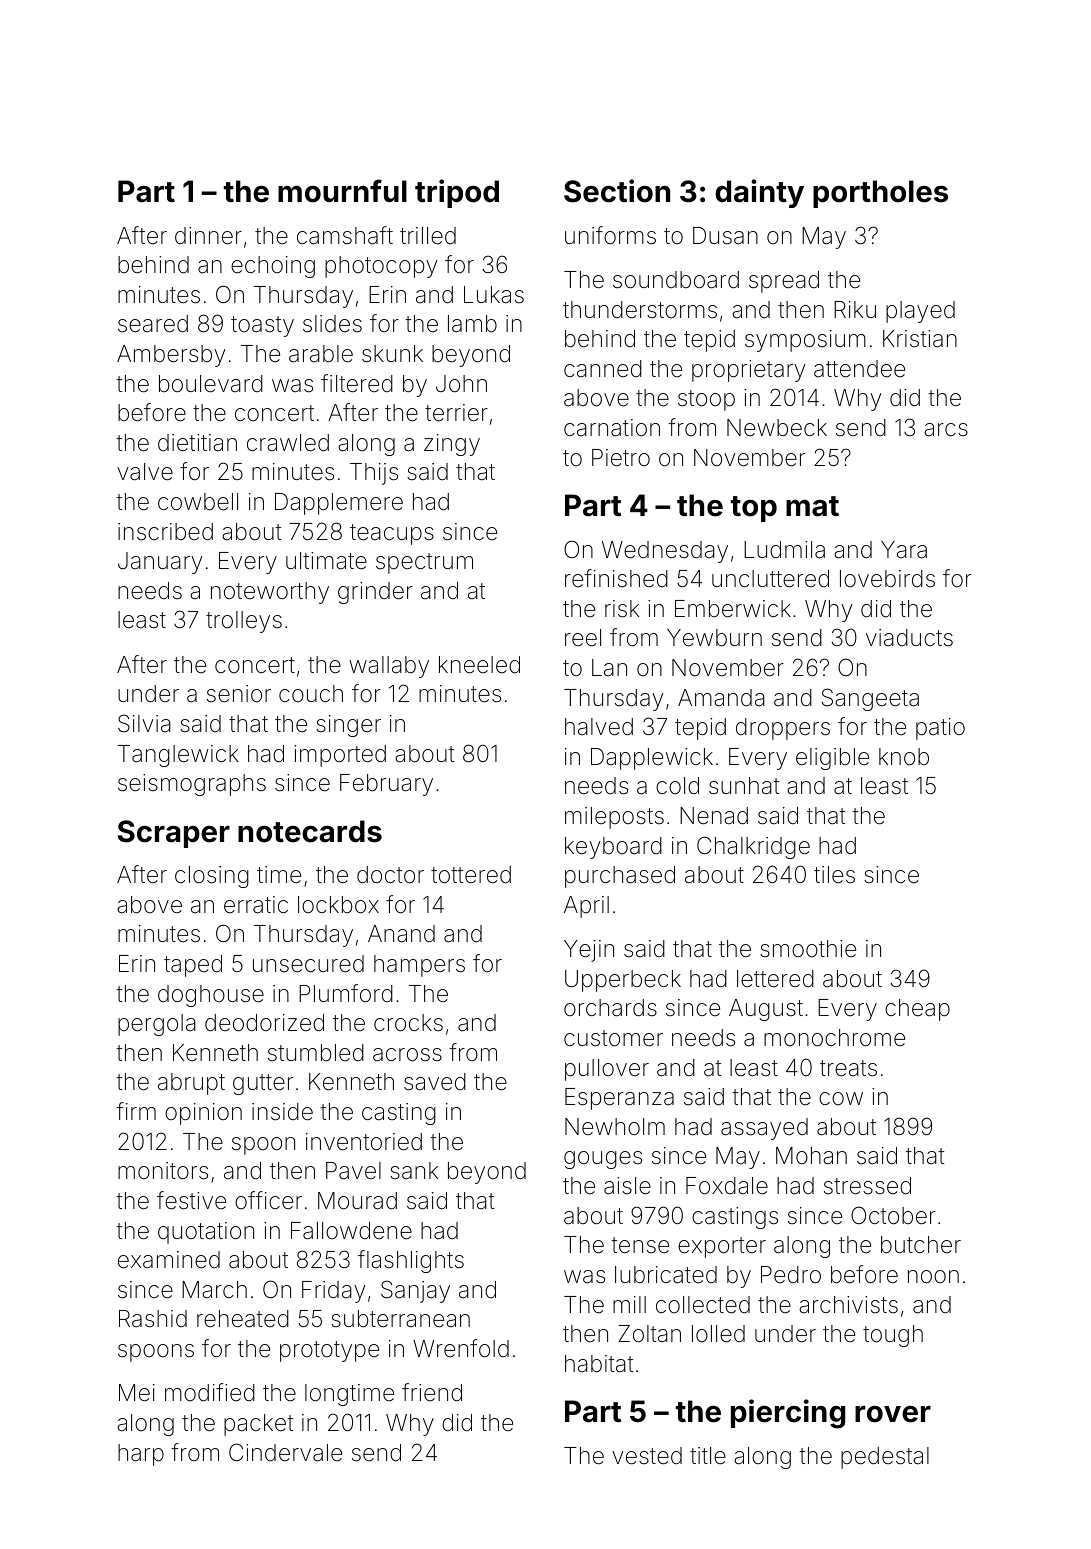 The height and width of the page is (1549, 1091). I want to click on dinner, so click(208, 236).
